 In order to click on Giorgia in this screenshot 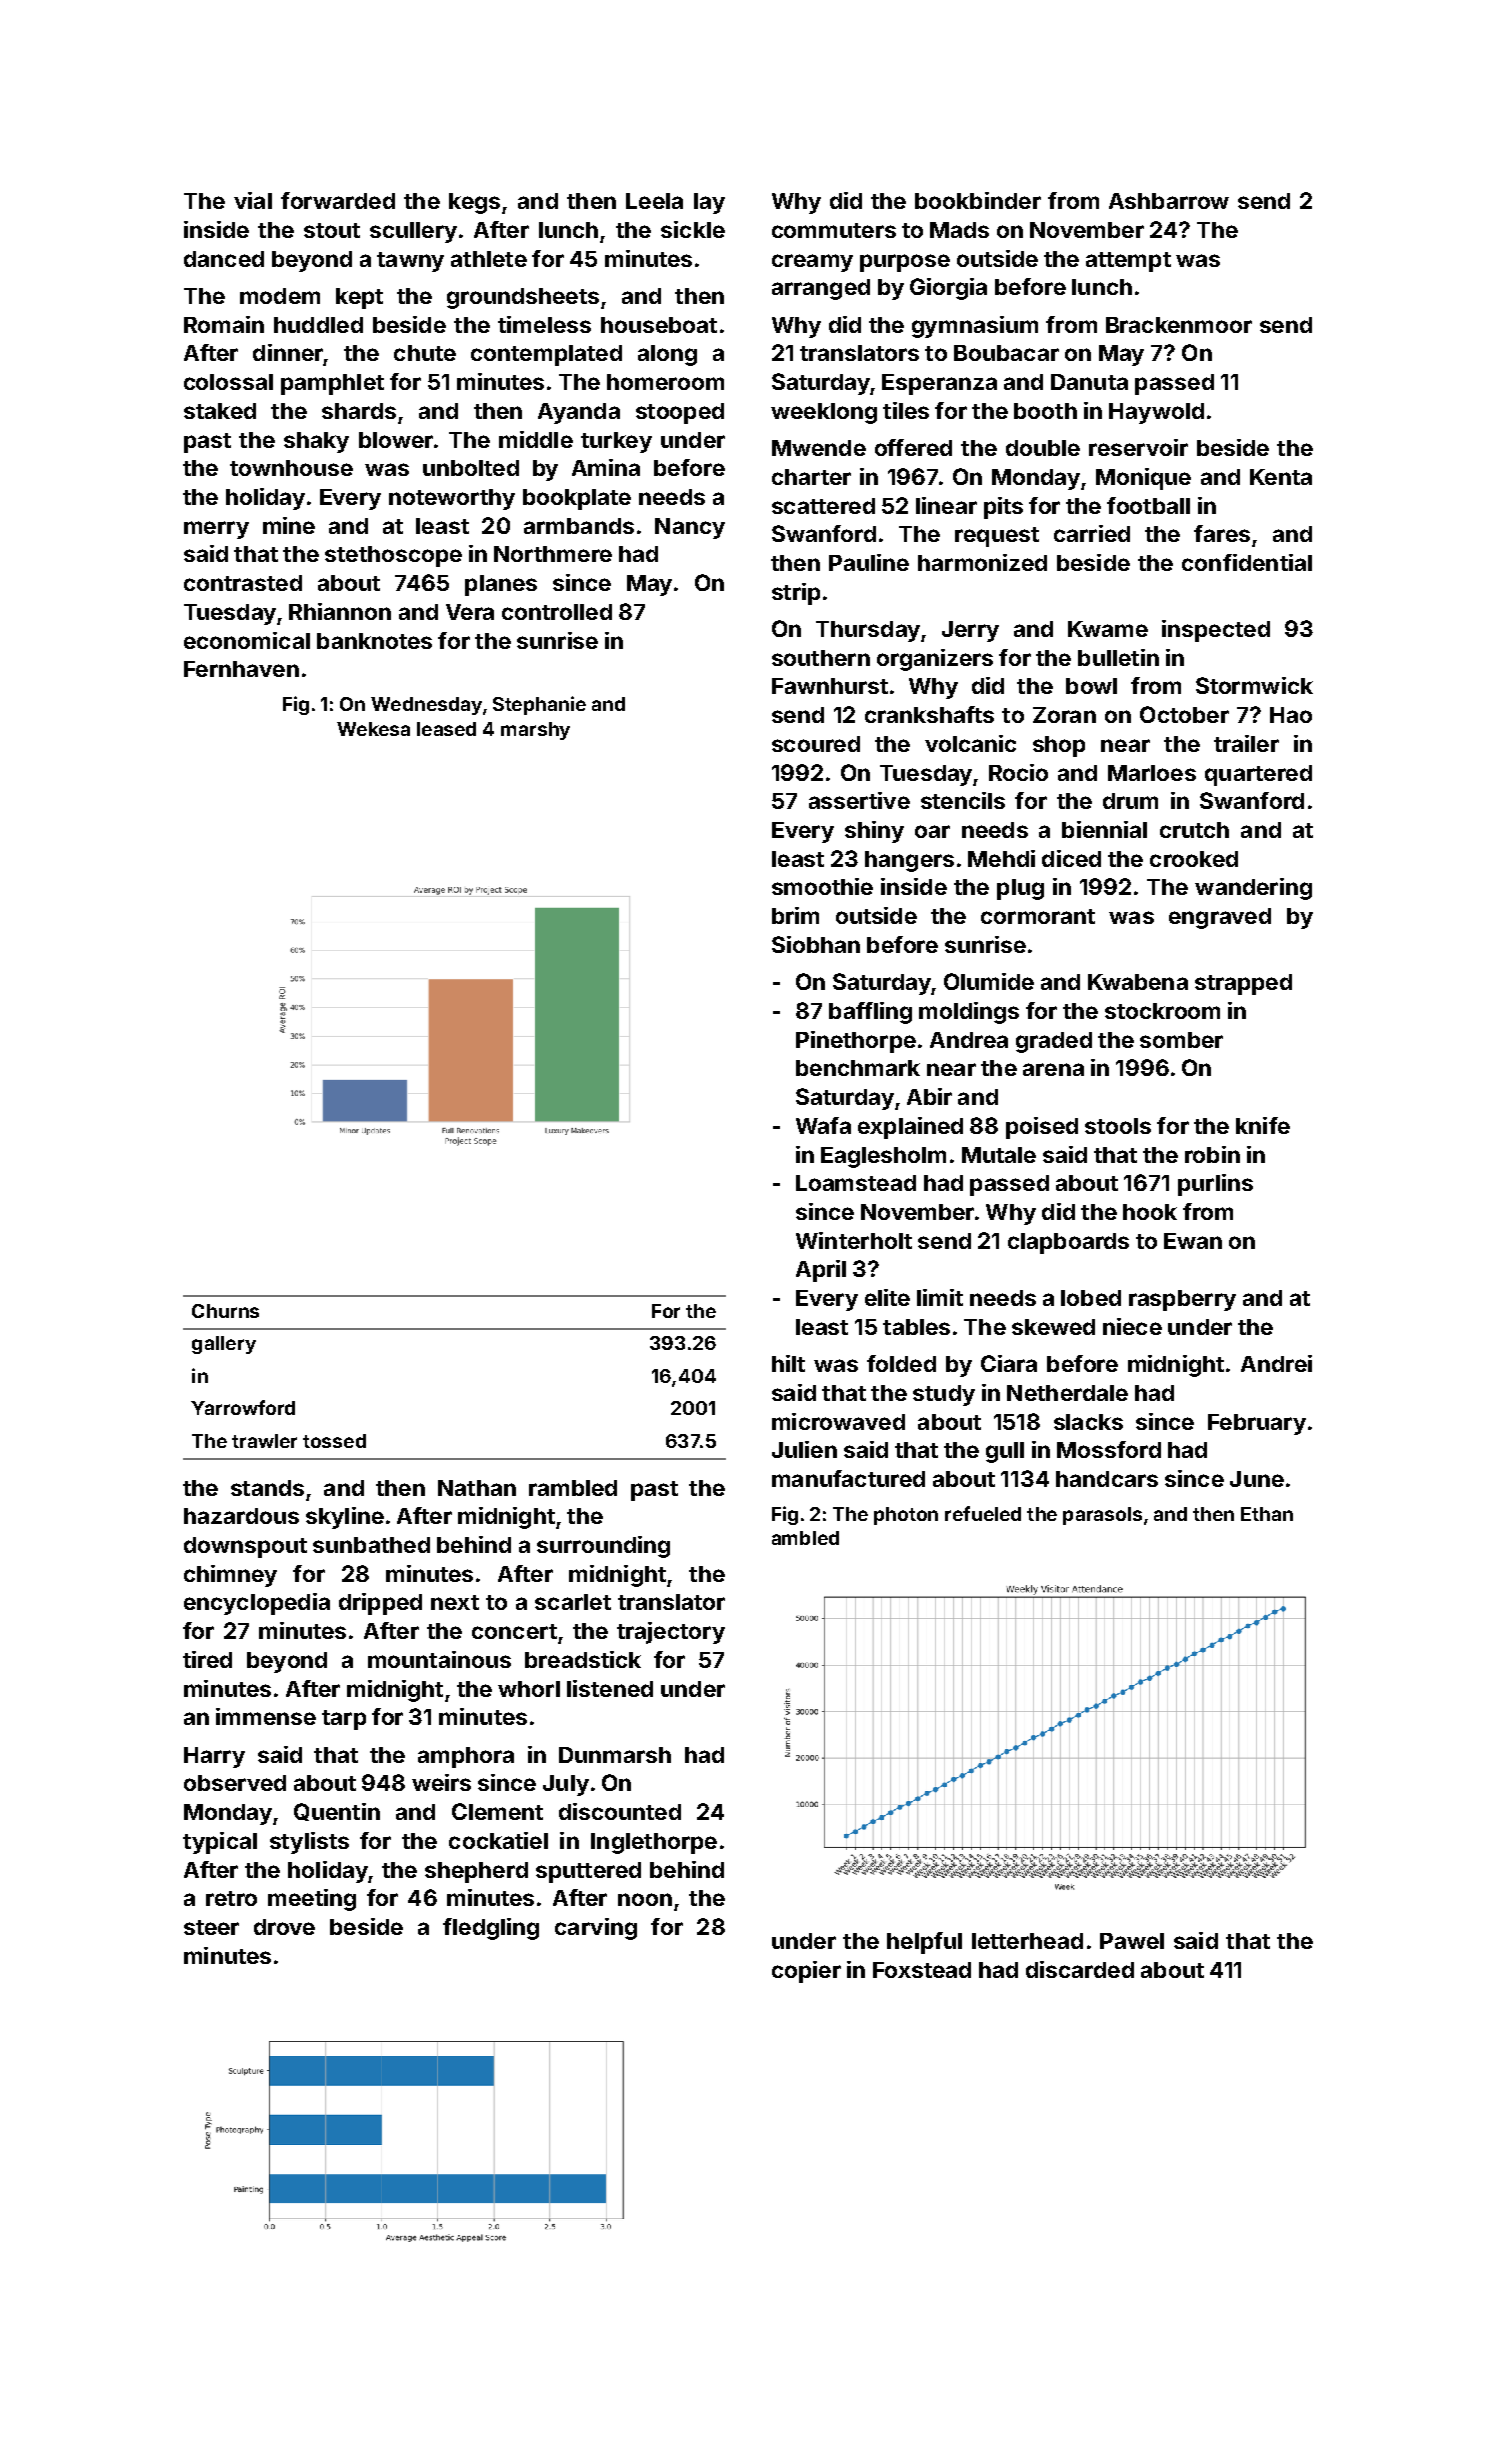, I will do `click(948, 289)`.
